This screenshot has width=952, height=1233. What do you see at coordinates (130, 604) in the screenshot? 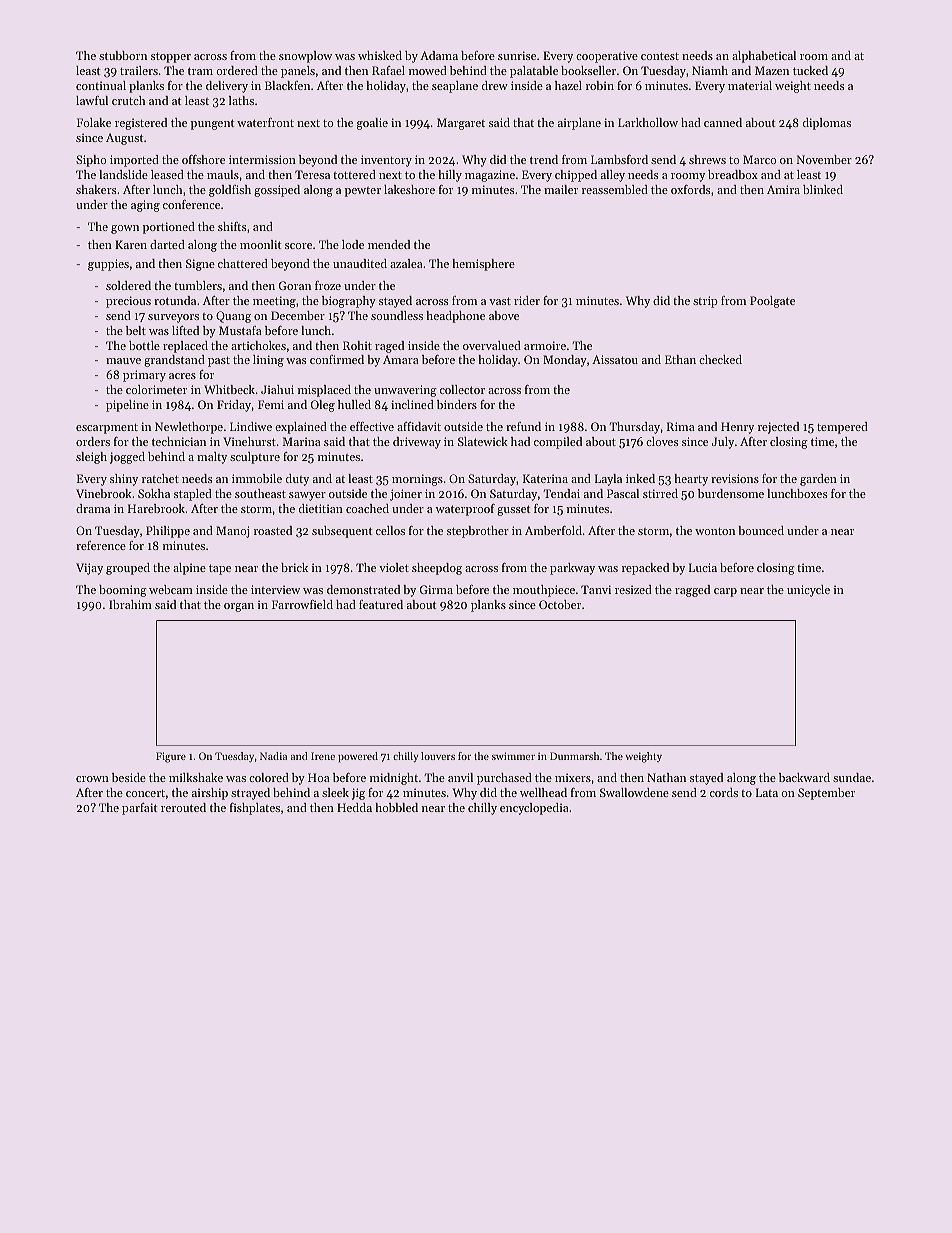
I see `Ibrahim` at bounding box center [130, 604].
